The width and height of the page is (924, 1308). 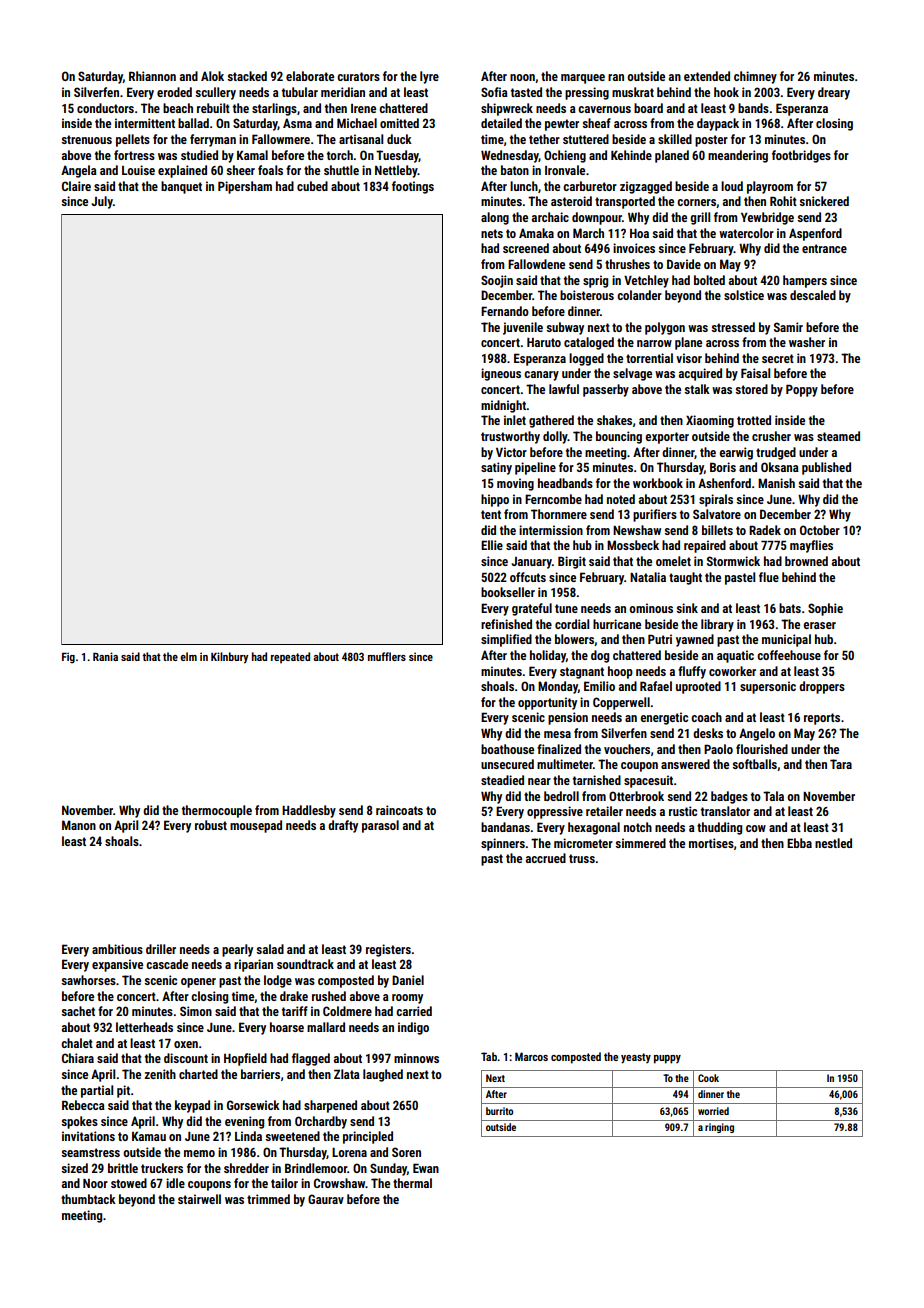 I want to click on dreary, so click(x=834, y=93).
